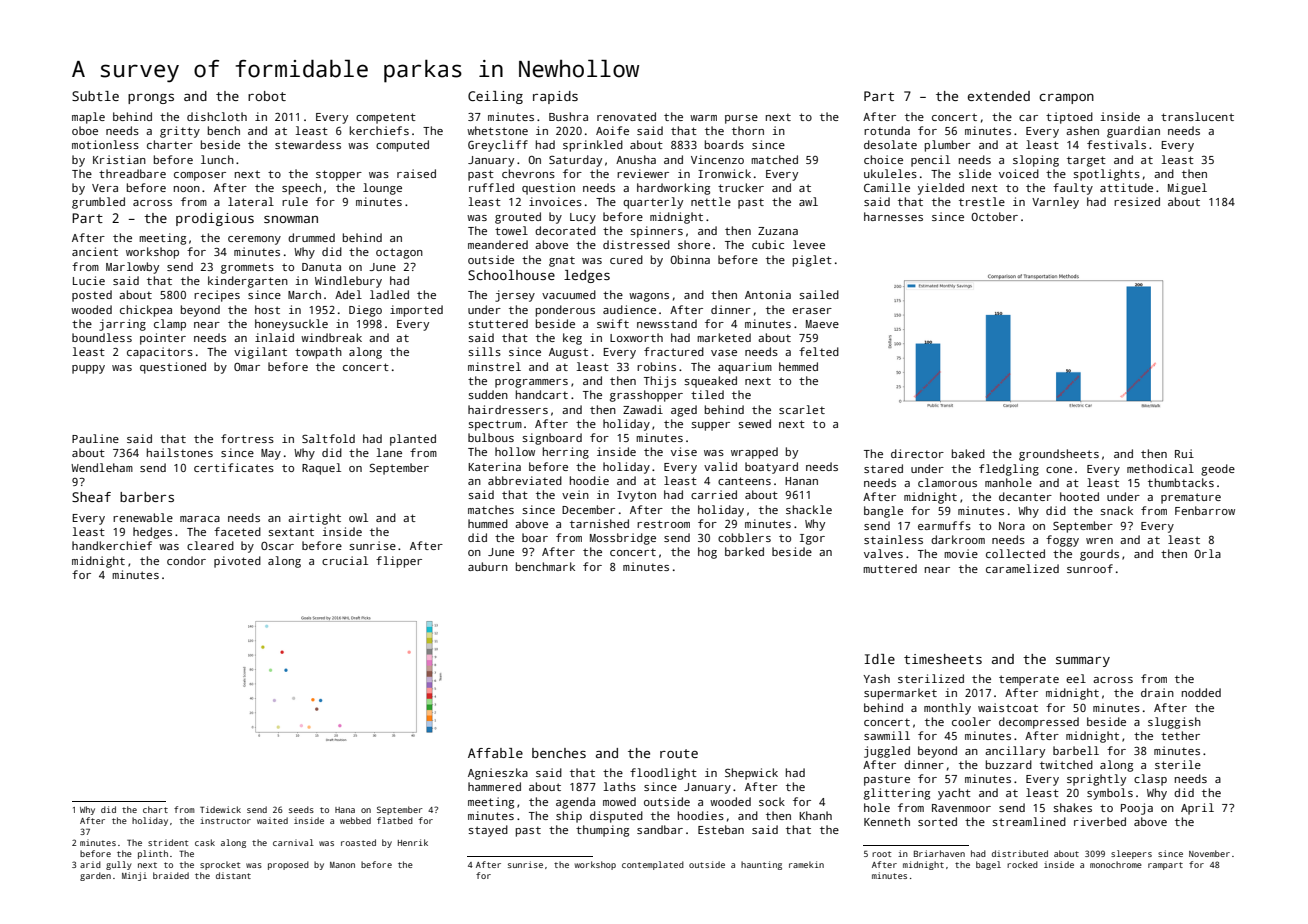 The image size is (1308, 924). What do you see at coordinates (1184, 453) in the document?
I see `Rui` at bounding box center [1184, 453].
